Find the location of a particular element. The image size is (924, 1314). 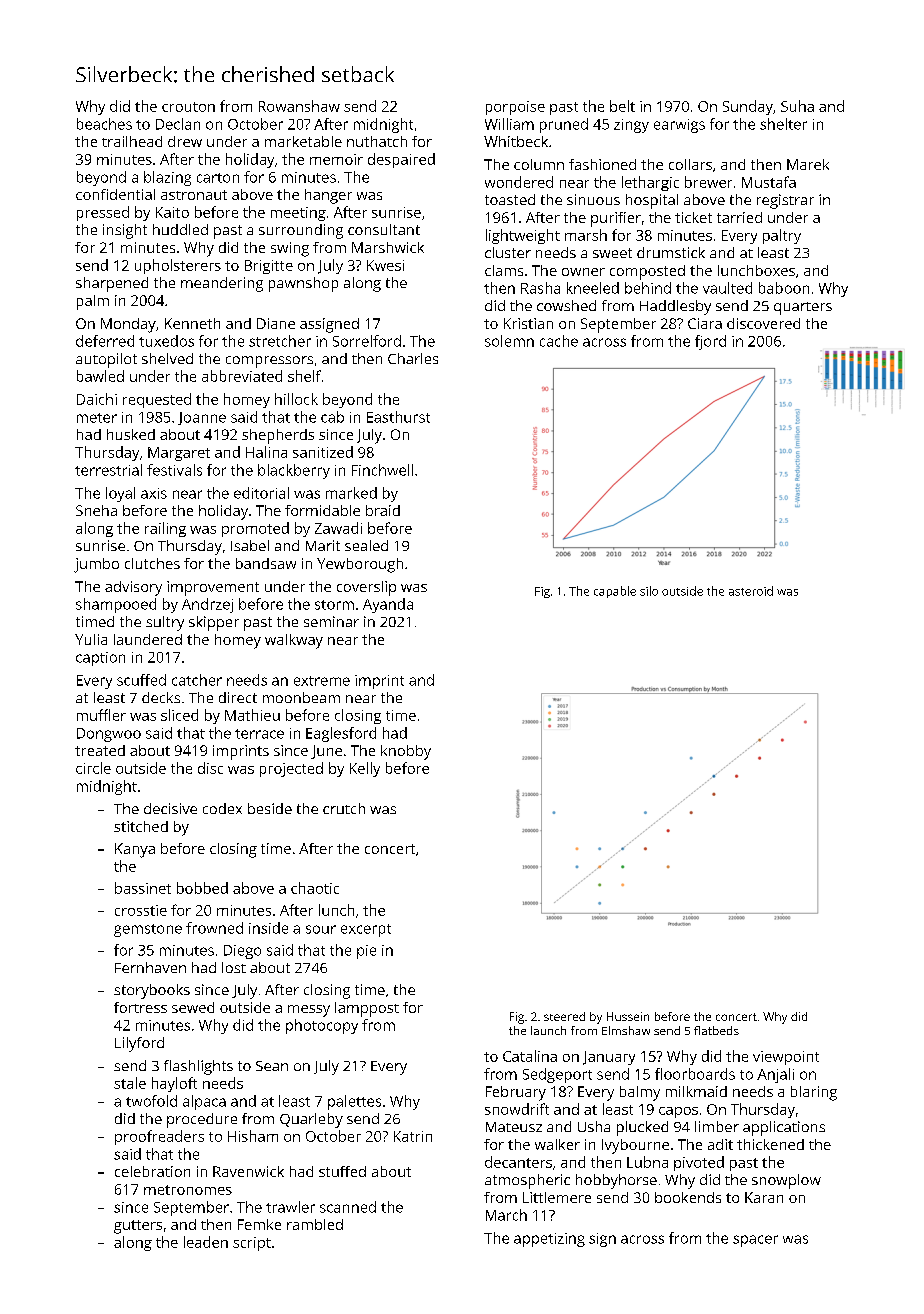

crosstie is located at coordinates (141, 910).
